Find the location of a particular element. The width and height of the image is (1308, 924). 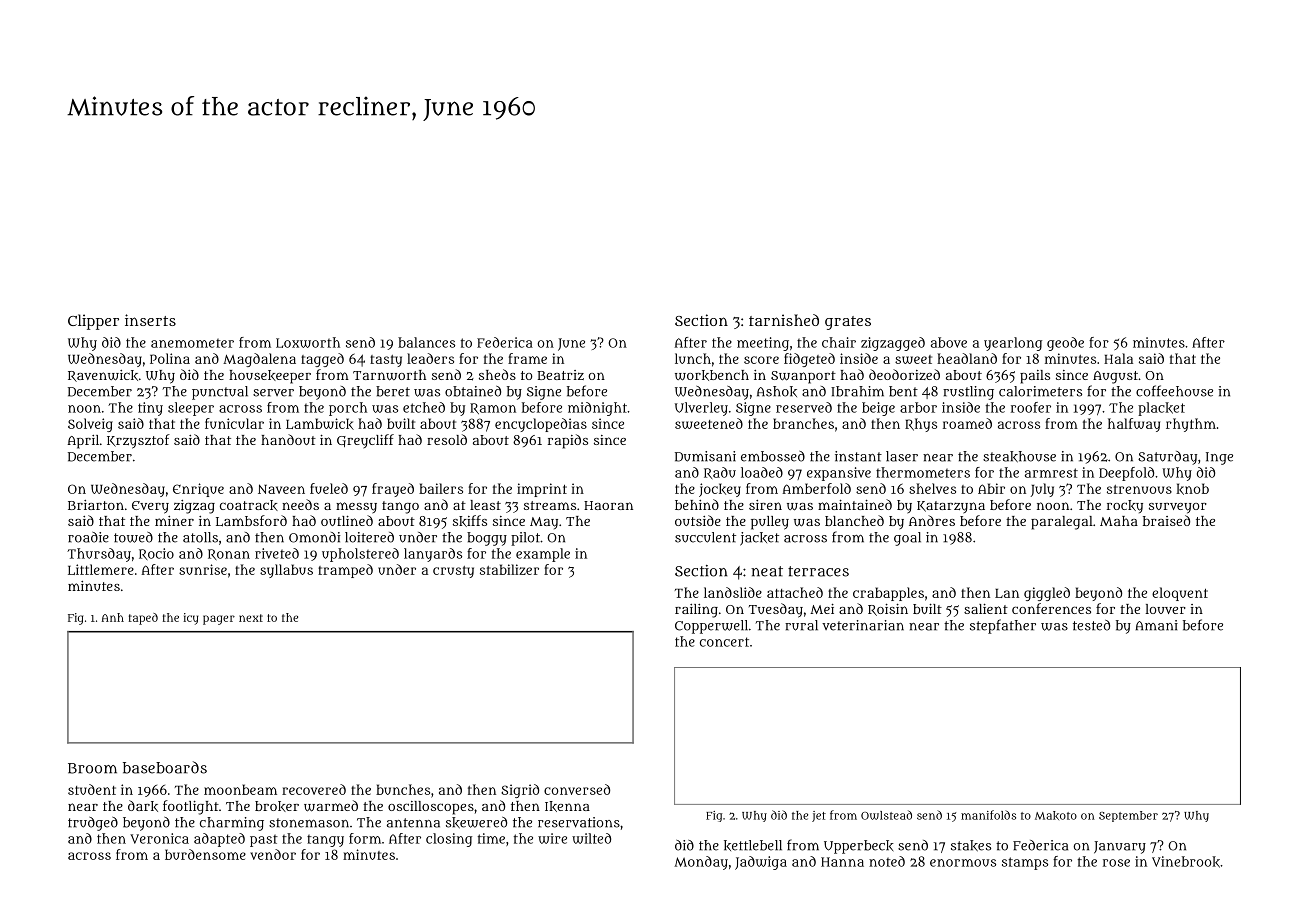

rose is located at coordinates (1116, 863).
